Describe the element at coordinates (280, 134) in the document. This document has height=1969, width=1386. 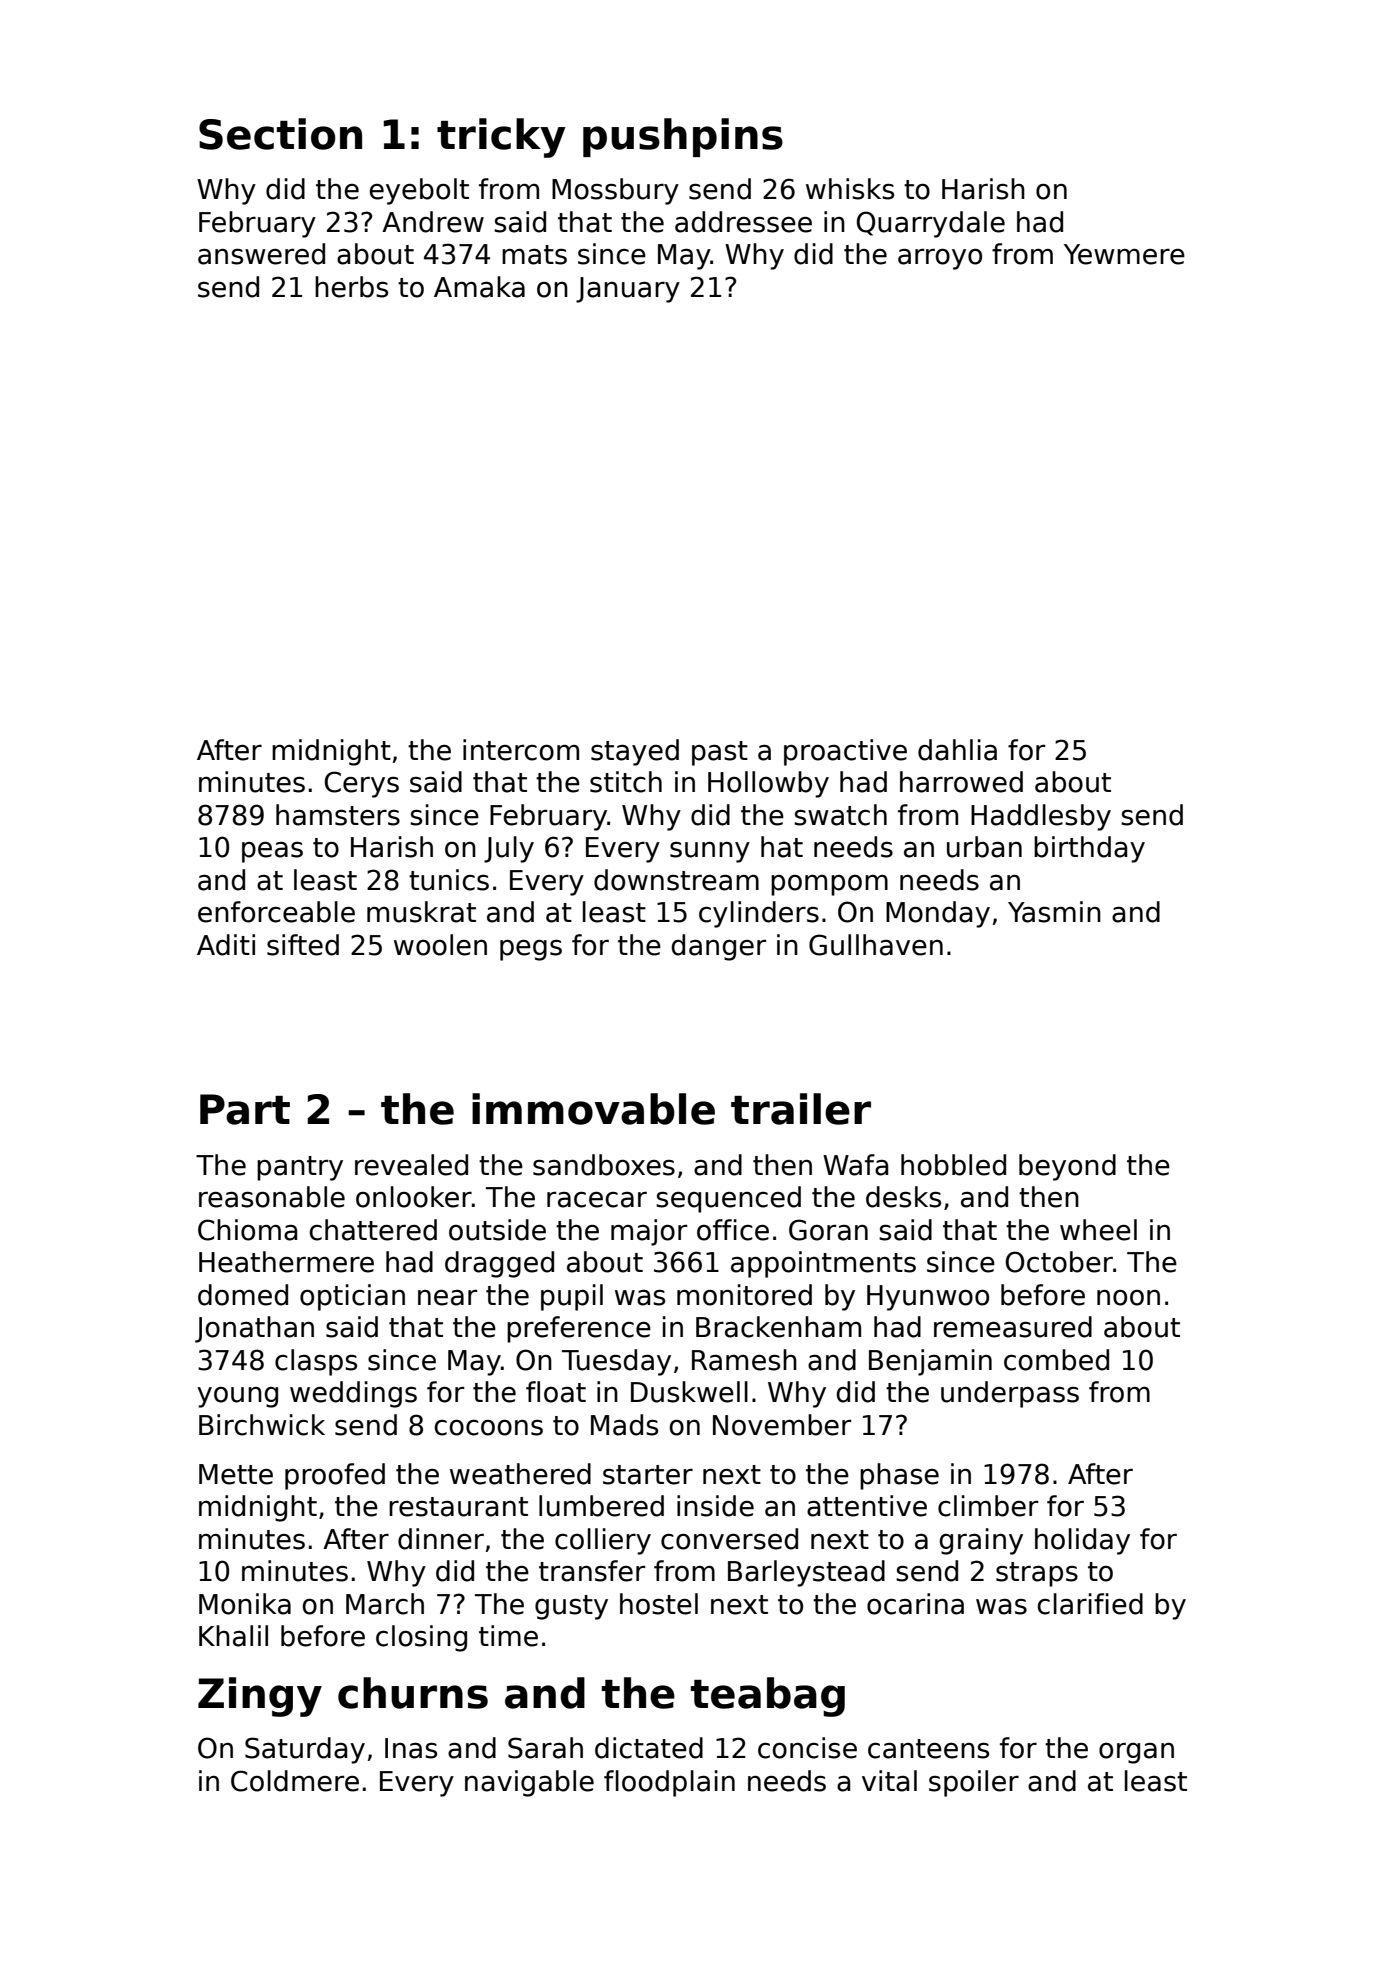
I see `Section` at that location.
